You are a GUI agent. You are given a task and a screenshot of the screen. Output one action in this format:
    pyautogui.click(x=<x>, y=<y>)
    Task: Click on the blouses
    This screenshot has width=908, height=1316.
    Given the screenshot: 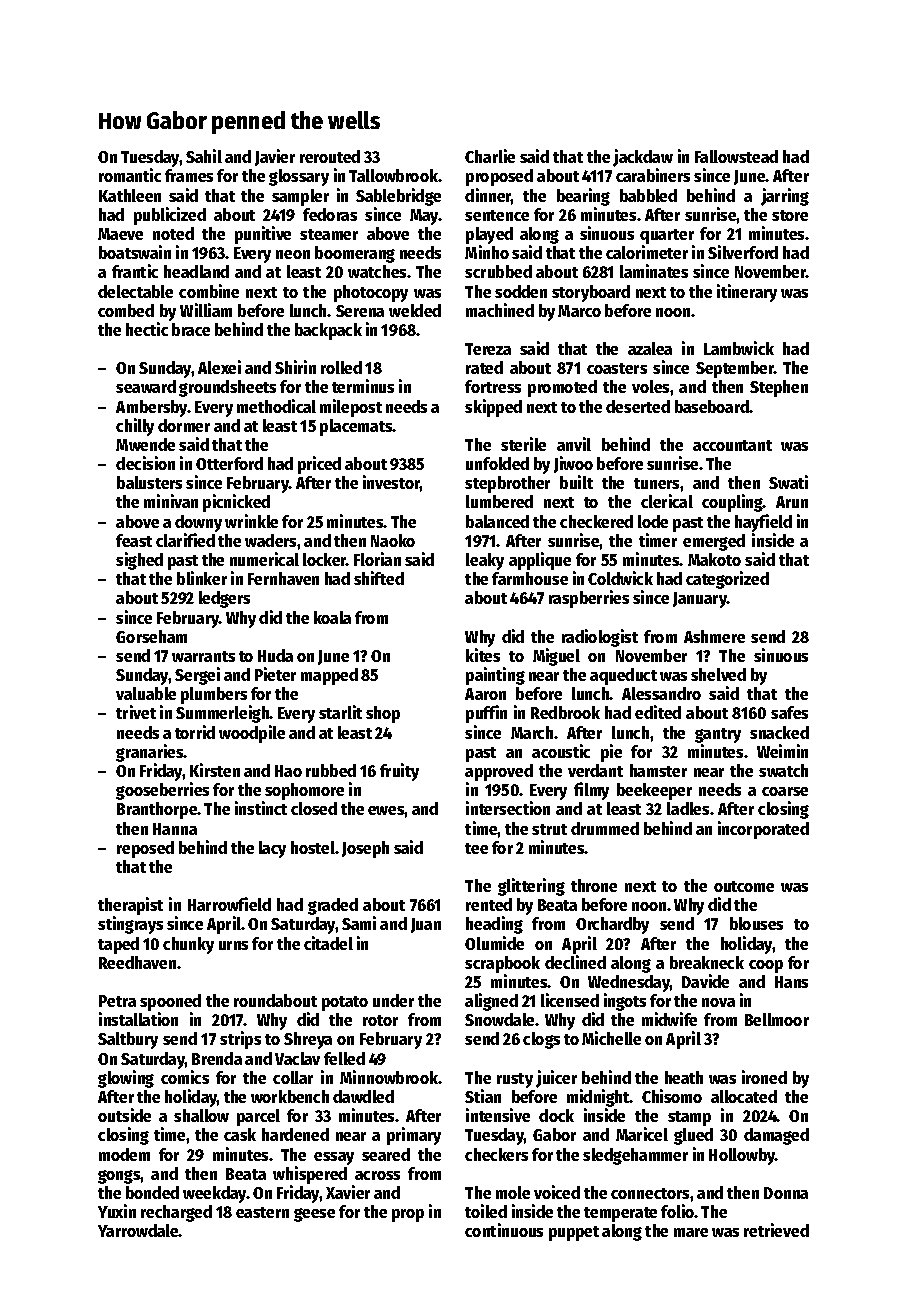 What is the action you would take?
    pyautogui.click(x=756, y=923)
